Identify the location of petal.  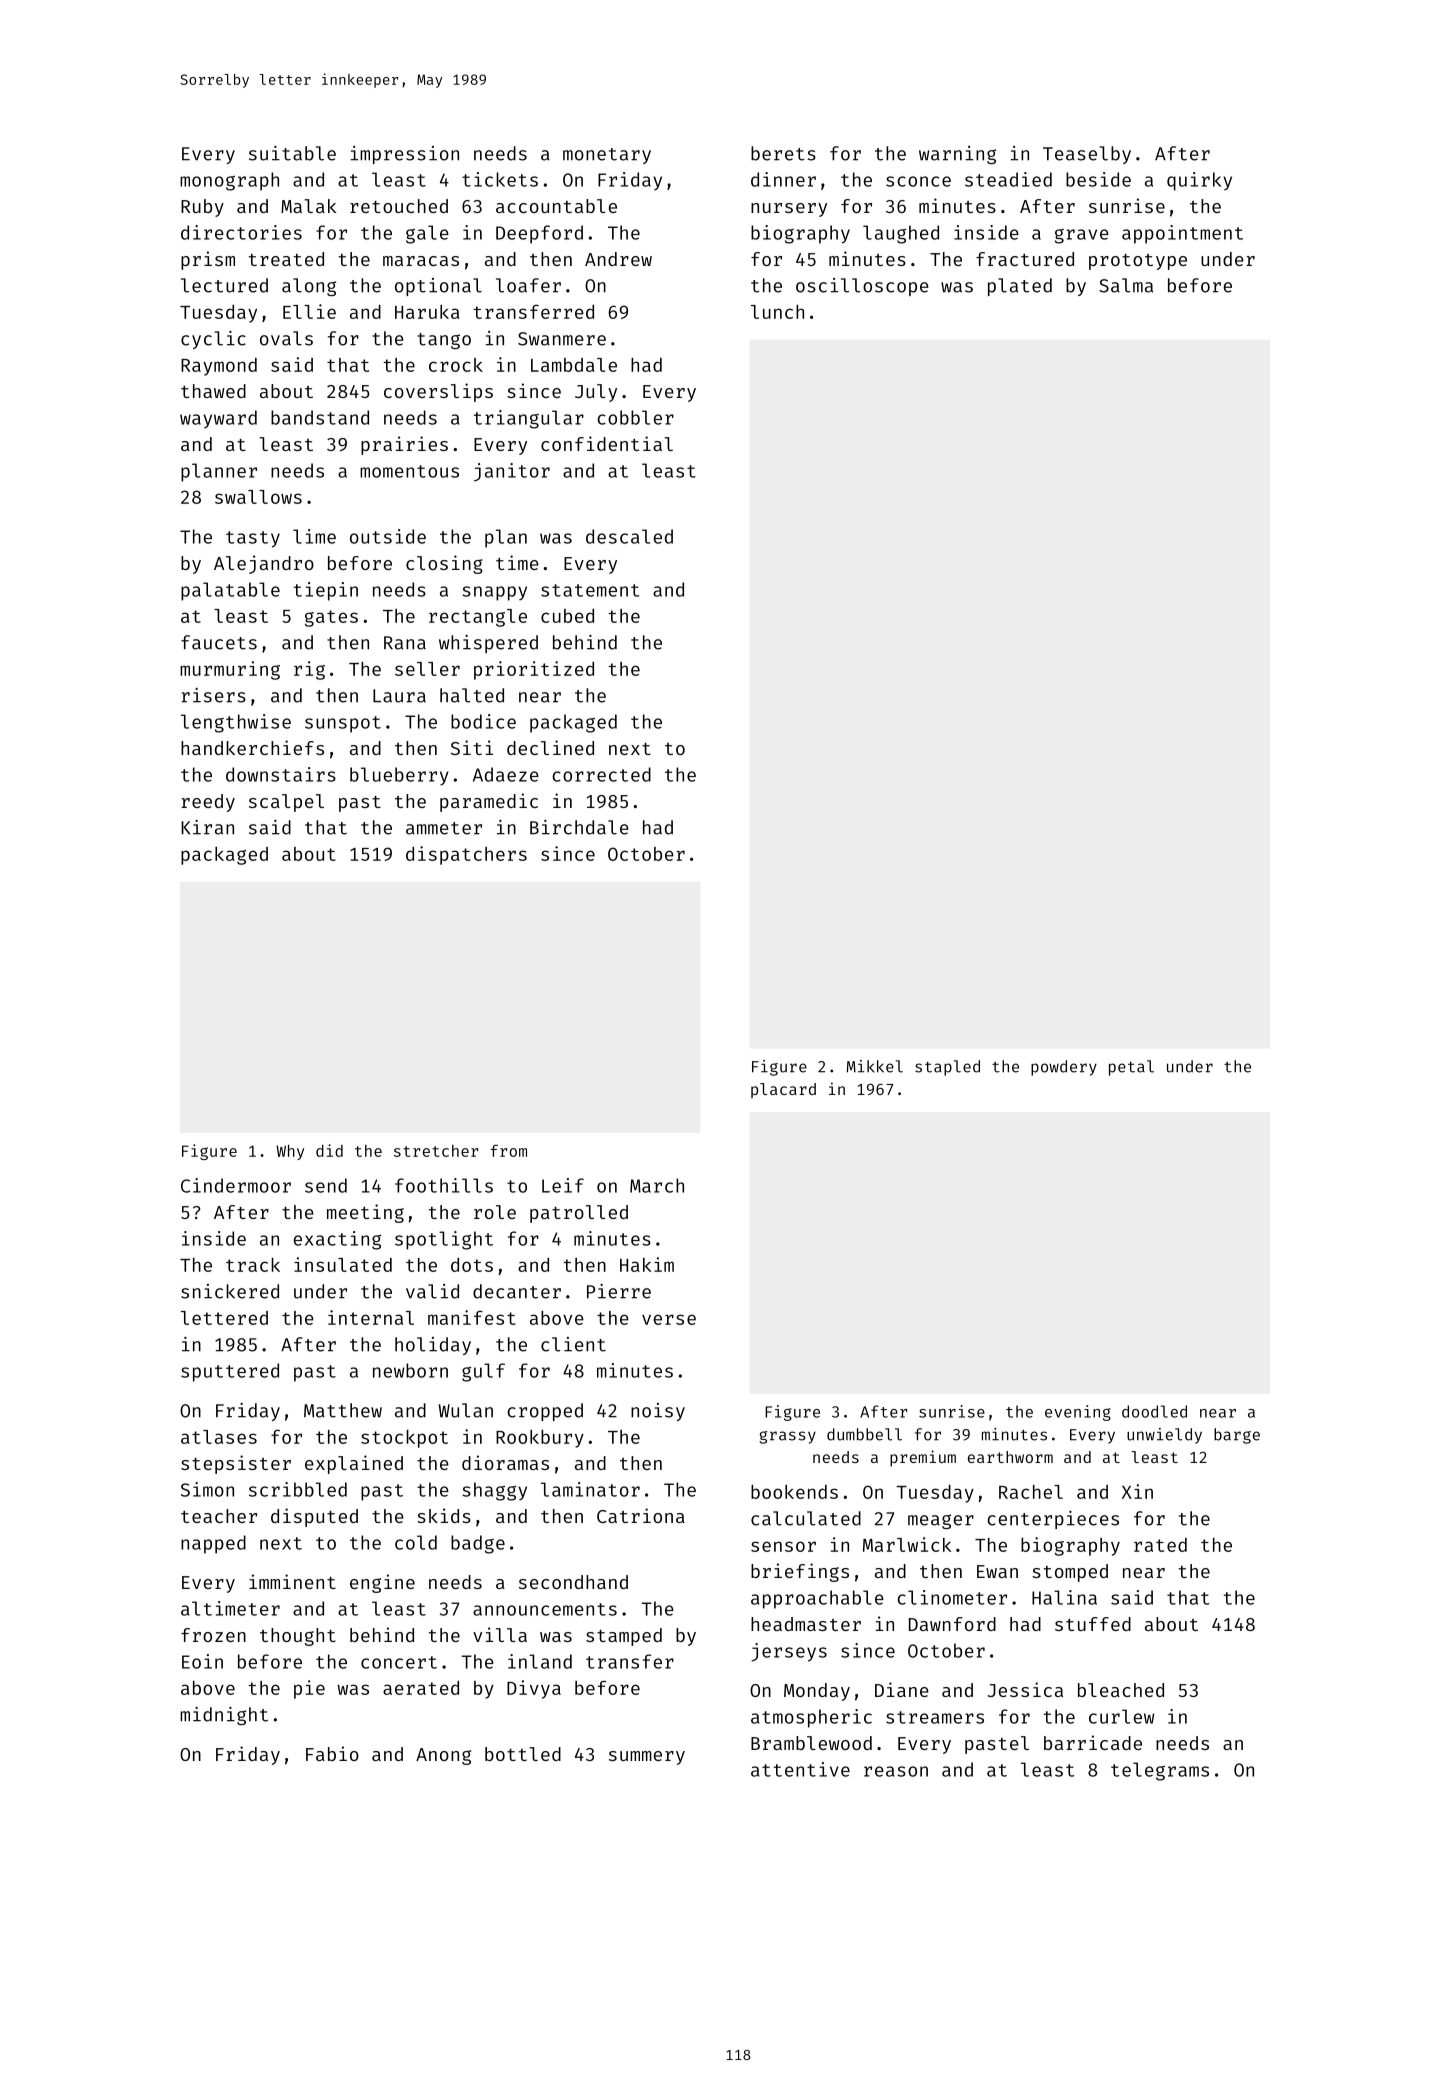
(1131, 1068).
